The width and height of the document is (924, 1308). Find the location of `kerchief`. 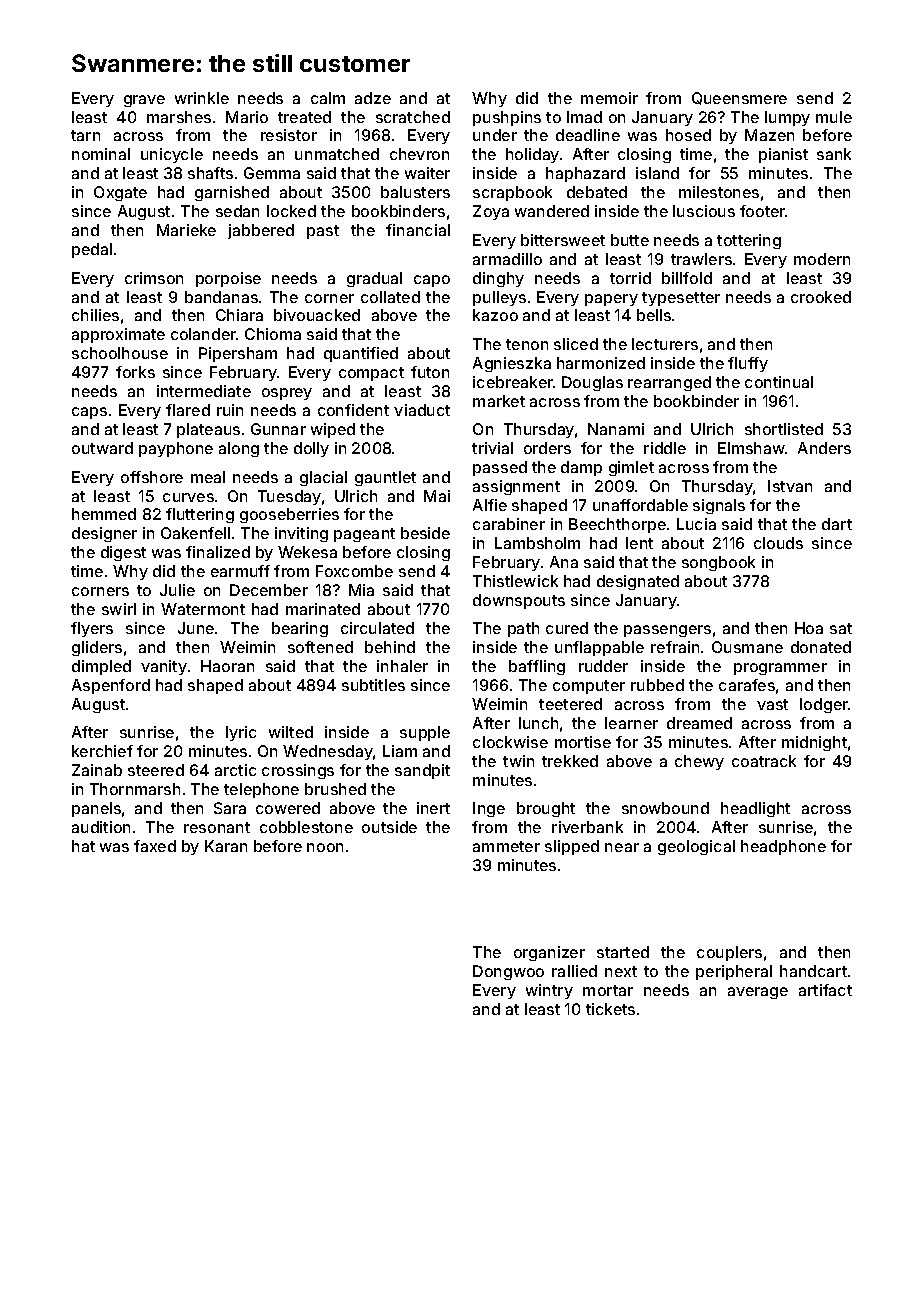

kerchief is located at coordinates (102, 751).
